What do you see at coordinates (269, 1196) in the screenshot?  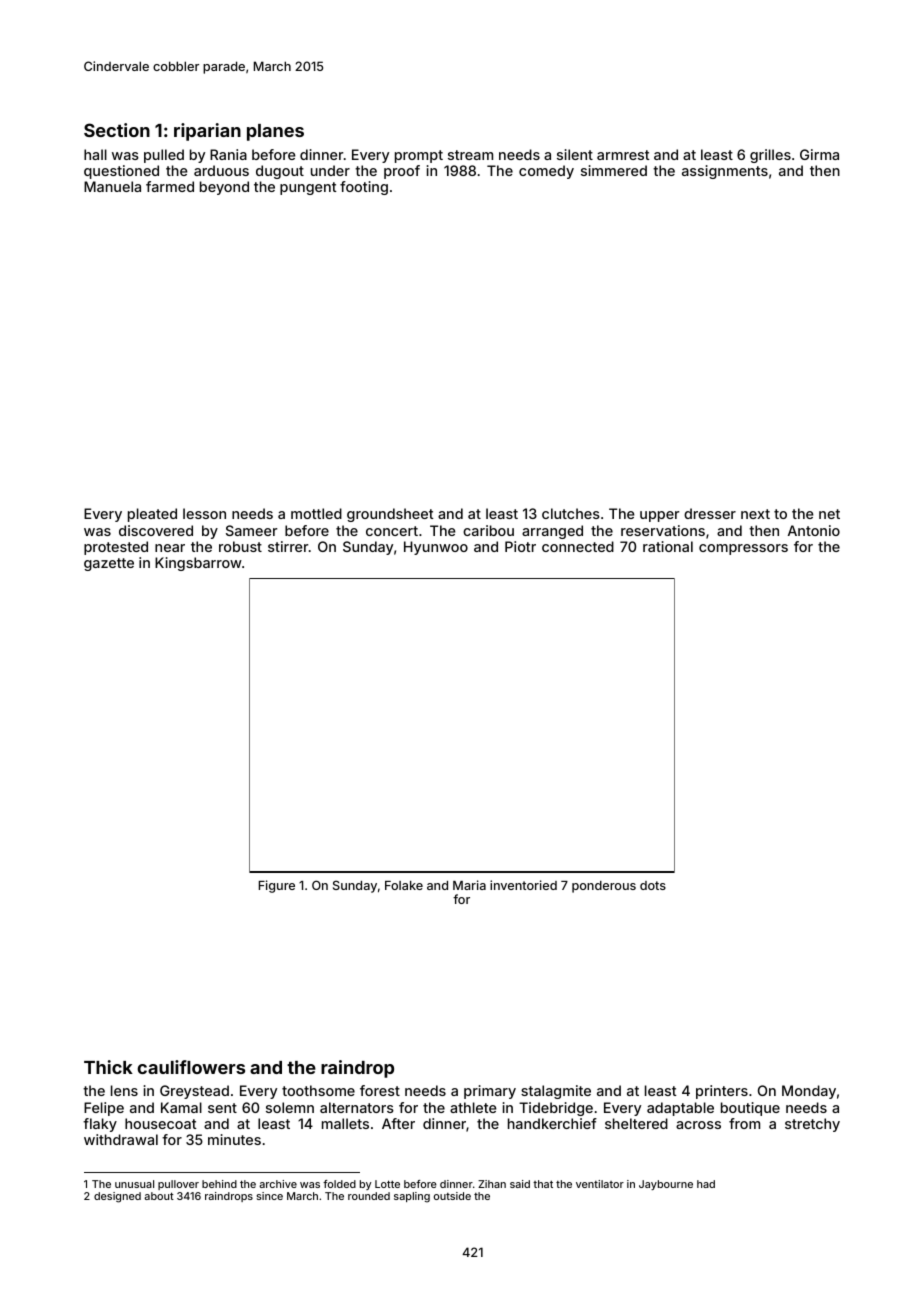 I see `since` at bounding box center [269, 1196].
